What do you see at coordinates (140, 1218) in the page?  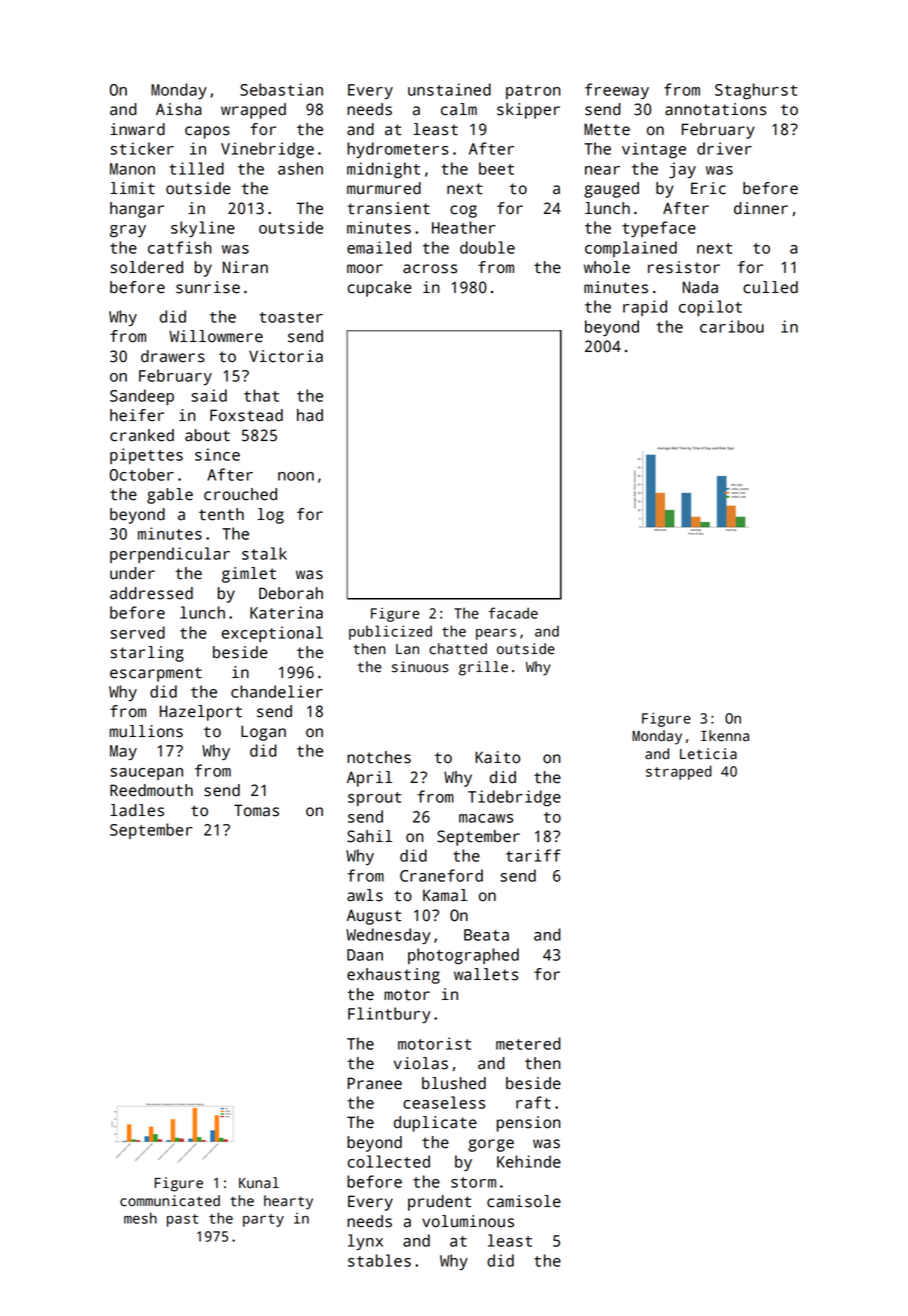 I see `mesh` at bounding box center [140, 1218].
